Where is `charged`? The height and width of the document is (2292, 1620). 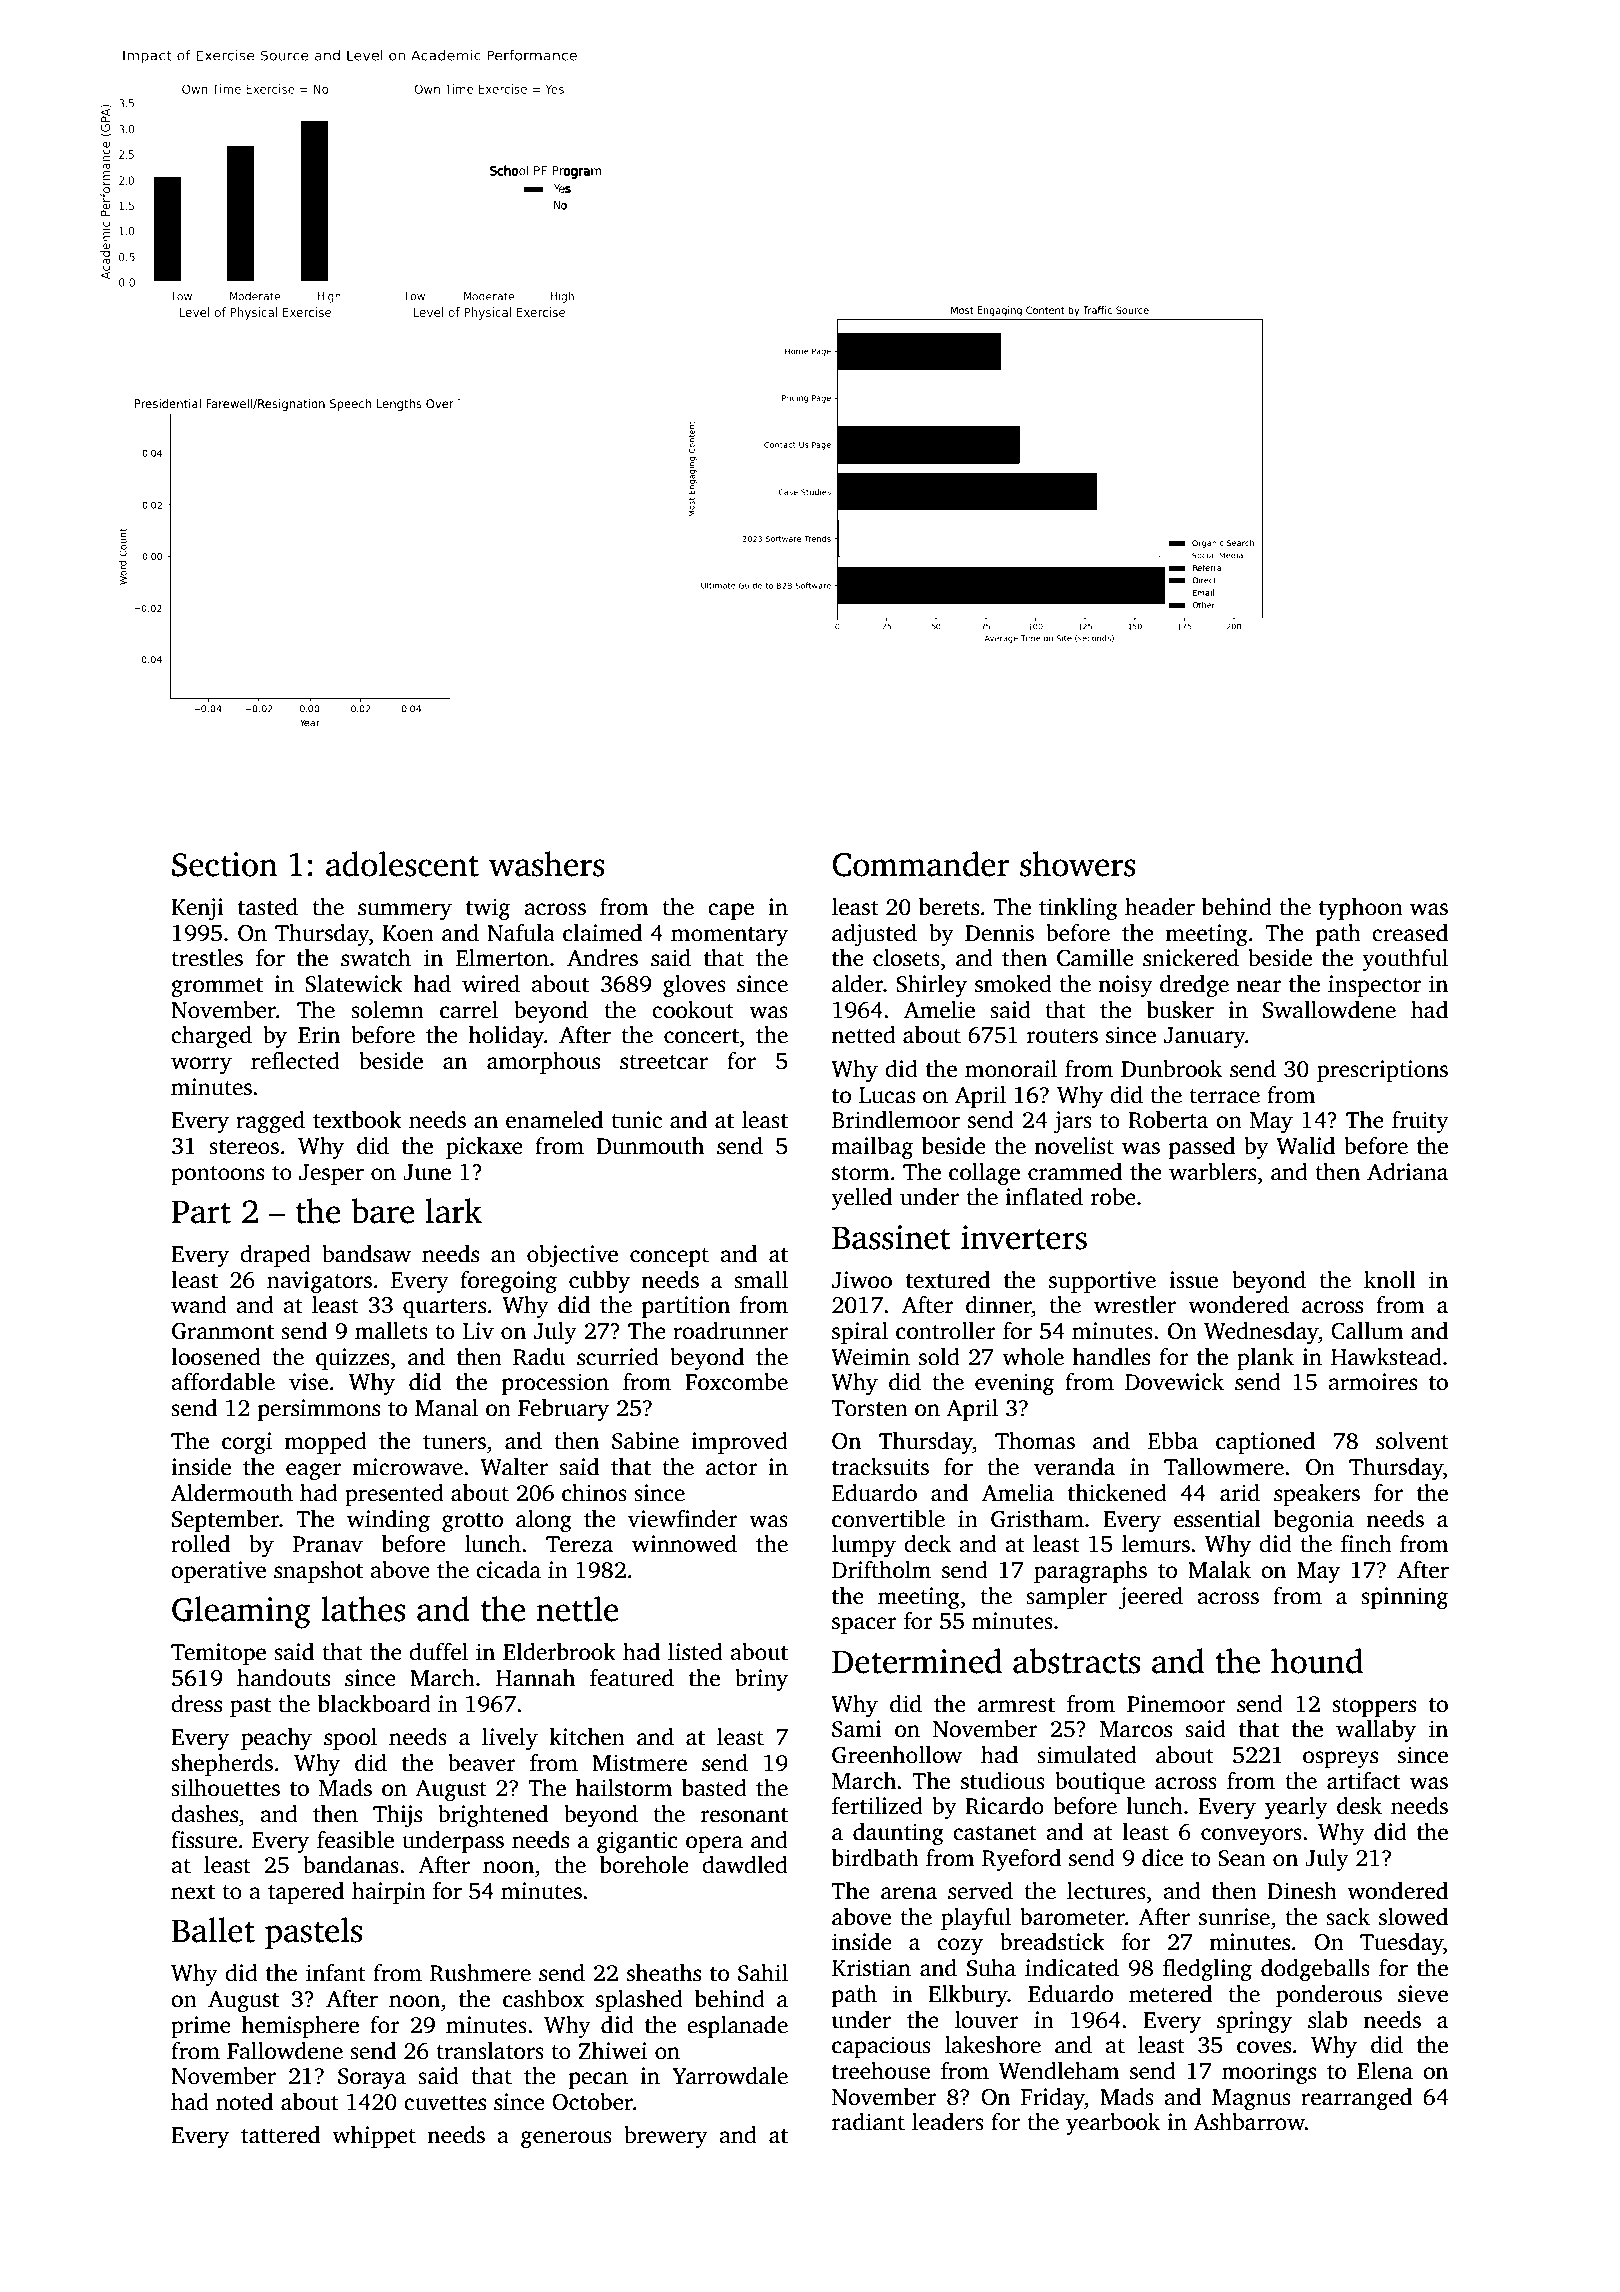
charged is located at coordinates (211, 1037).
